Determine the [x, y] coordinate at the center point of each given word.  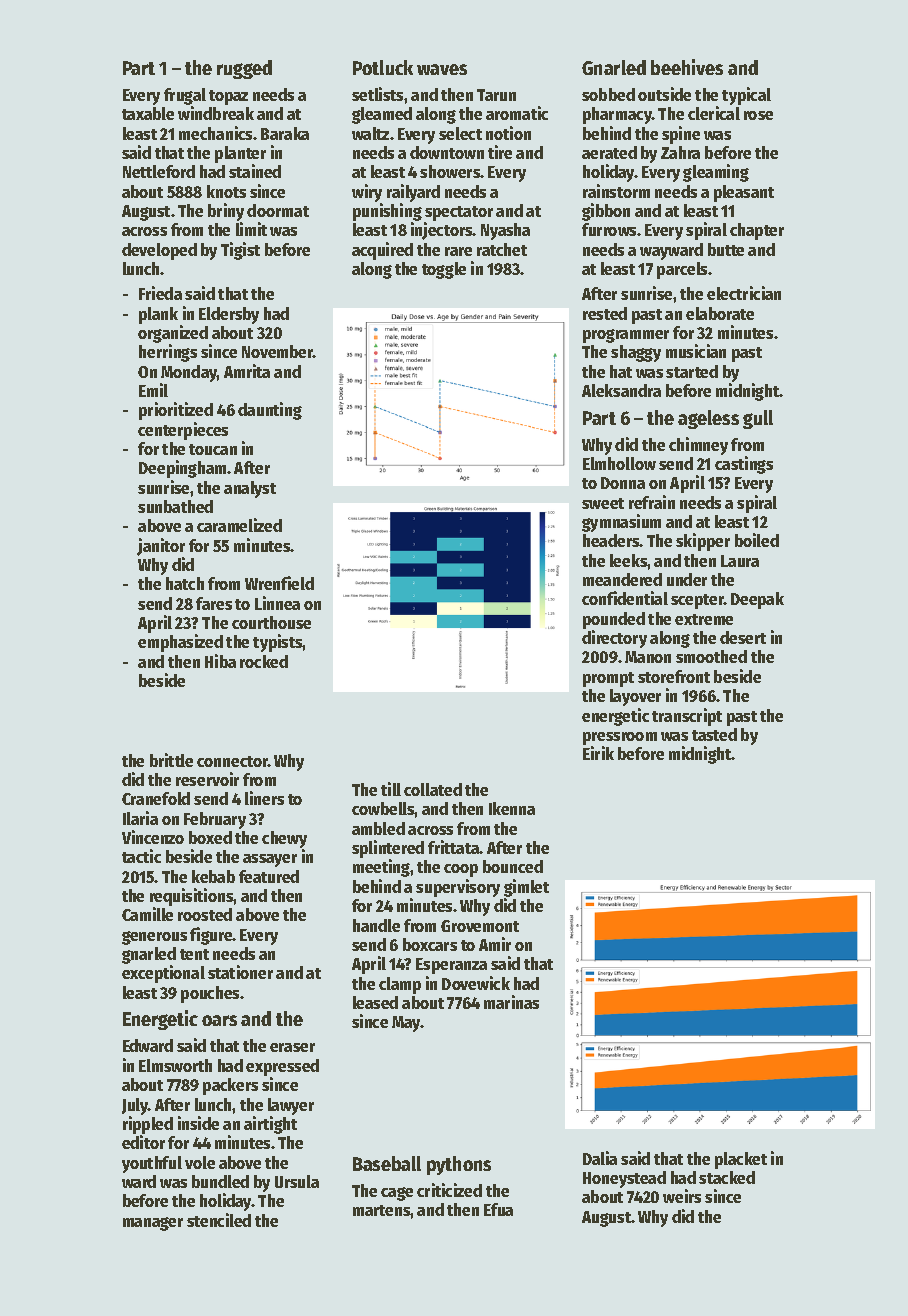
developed [159, 251]
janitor [161, 547]
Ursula [297, 1181]
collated [433, 789]
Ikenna [512, 808]
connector [232, 761]
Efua [498, 1209]
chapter [757, 231]
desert [743, 637]
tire [500, 152]
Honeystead [624, 1179]
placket [741, 1160]
